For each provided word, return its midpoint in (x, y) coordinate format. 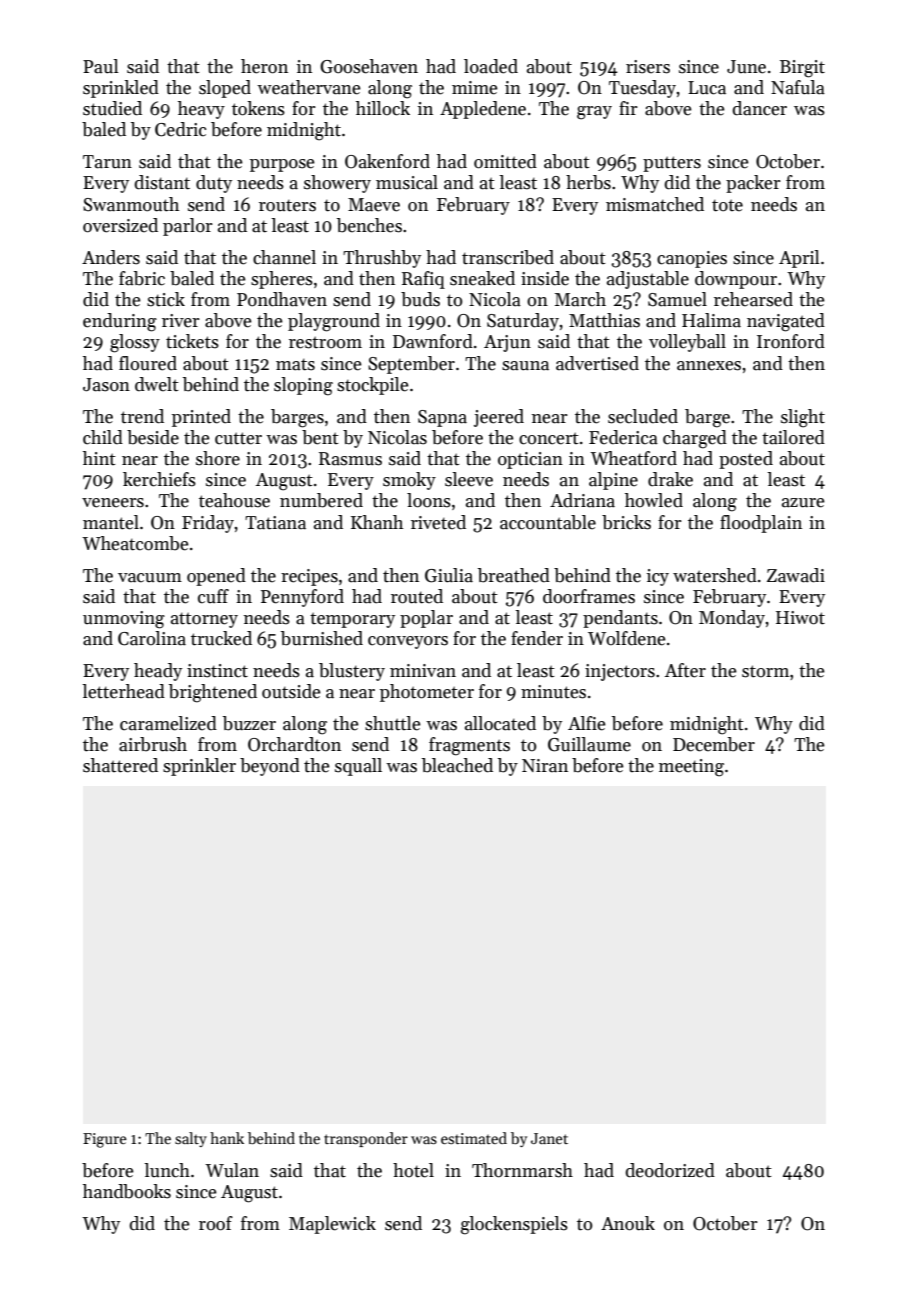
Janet (549, 1138)
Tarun (107, 162)
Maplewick (332, 1225)
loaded (491, 66)
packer (753, 184)
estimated (474, 1138)
